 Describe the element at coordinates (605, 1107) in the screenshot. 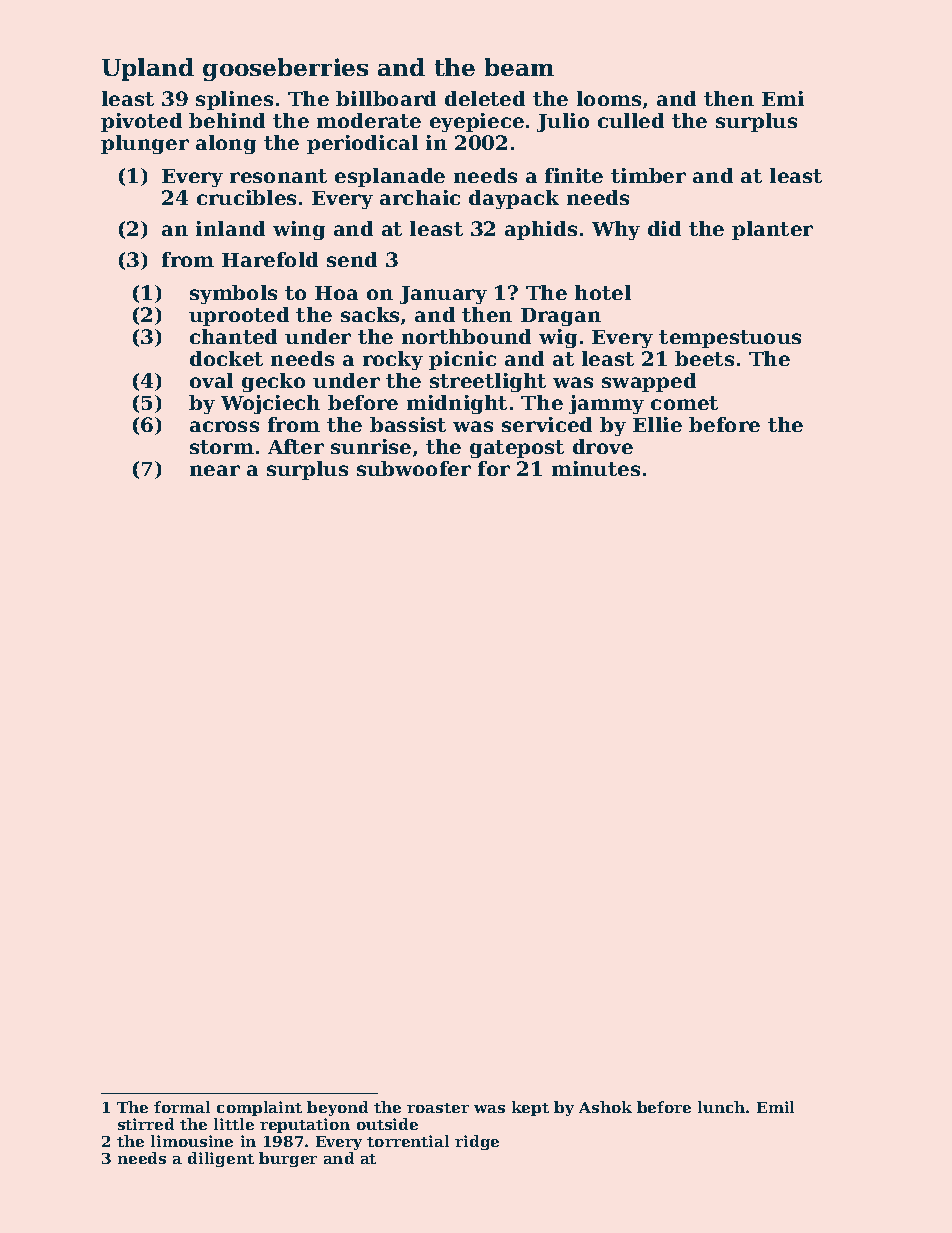

I see `Ashok` at that location.
